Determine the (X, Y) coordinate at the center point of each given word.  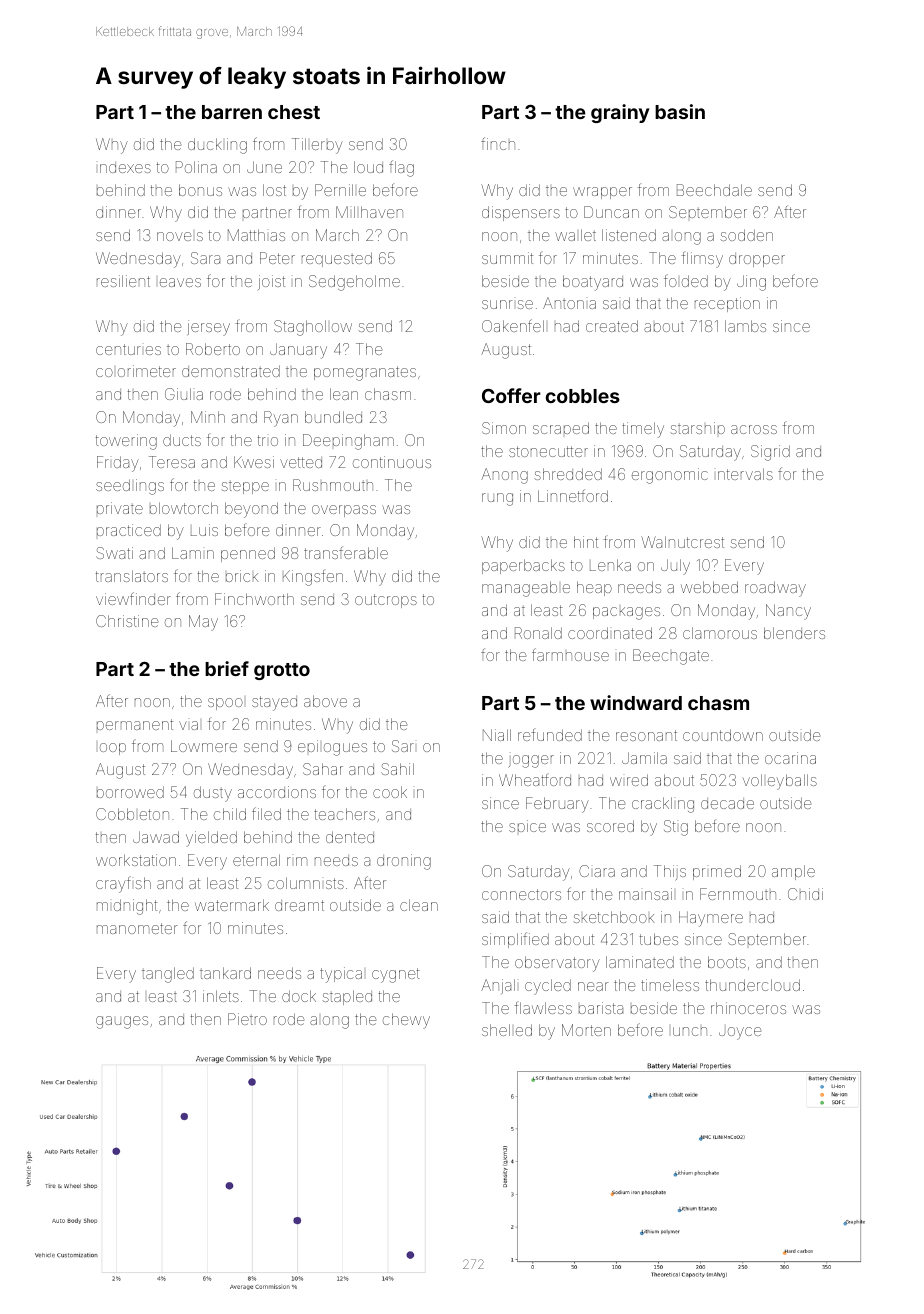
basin (680, 111)
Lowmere (204, 746)
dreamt (299, 905)
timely (643, 430)
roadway (775, 589)
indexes (125, 167)
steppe (245, 488)
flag (401, 168)
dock (299, 996)
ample (793, 872)
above (325, 701)
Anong (504, 476)
